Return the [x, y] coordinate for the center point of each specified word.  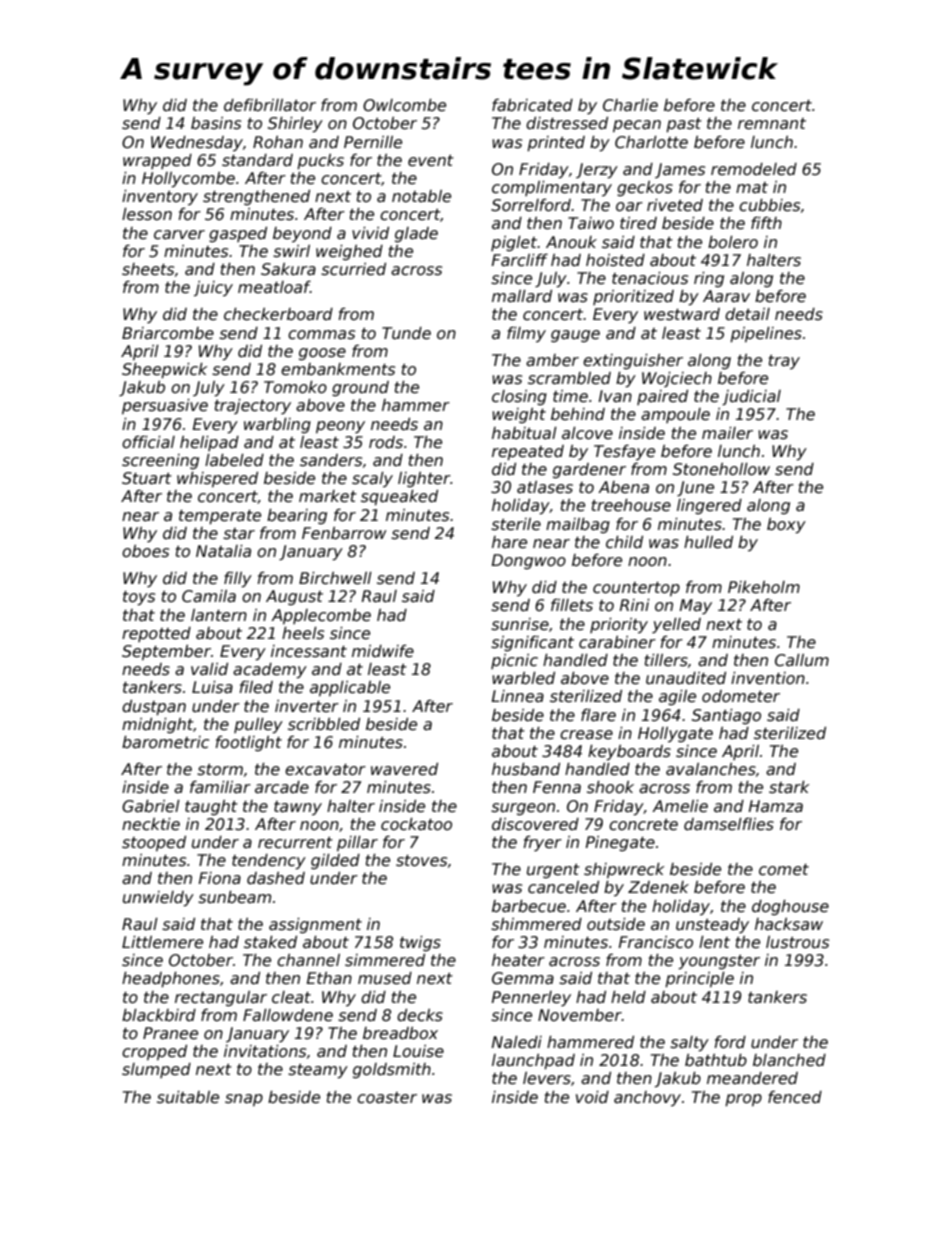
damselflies [729, 824]
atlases [545, 487]
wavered [404, 769]
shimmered [536, 924]
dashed [276, 878]
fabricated [532, 105]
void [592, 1097]
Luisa [212, 687]
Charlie [630, 105]
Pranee [170, 1033]
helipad [209, 443]
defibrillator [270, 105]
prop [743, 1100]
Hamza [776, 806]
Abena [623, 487]
